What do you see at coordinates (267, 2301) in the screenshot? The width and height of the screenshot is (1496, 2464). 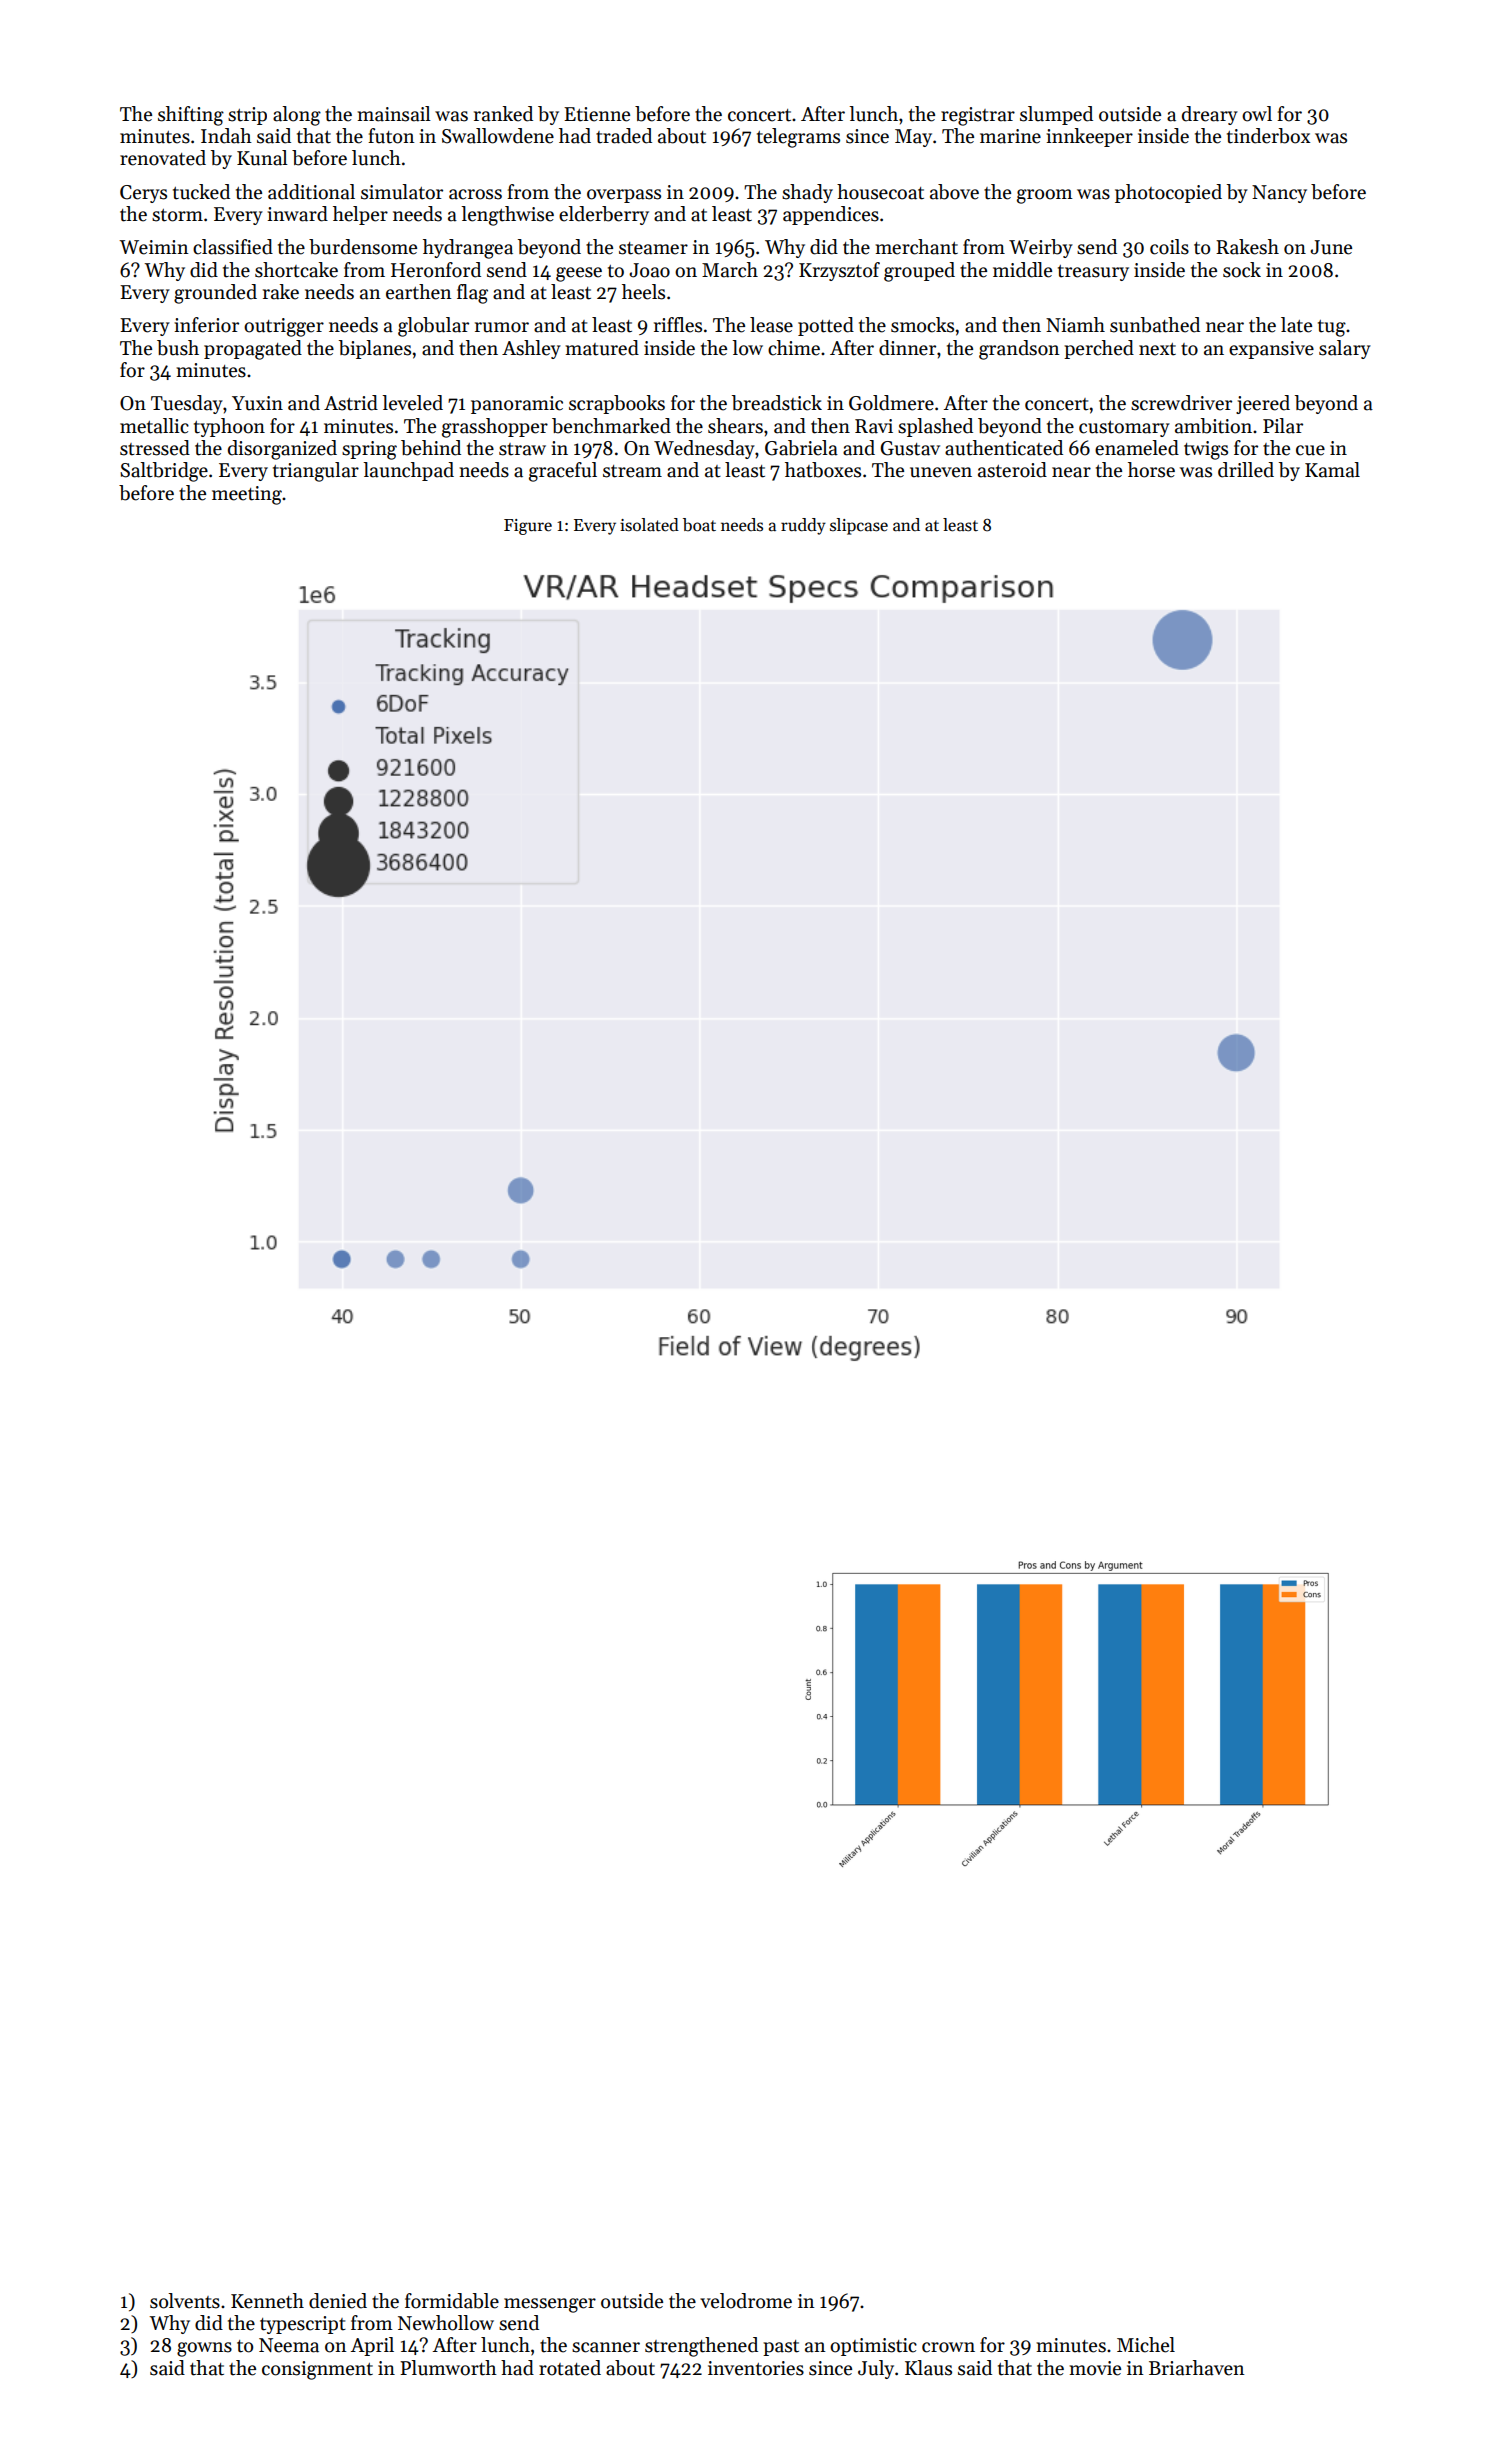 I see `Kenneth` at bounding box center [267, 2301].
